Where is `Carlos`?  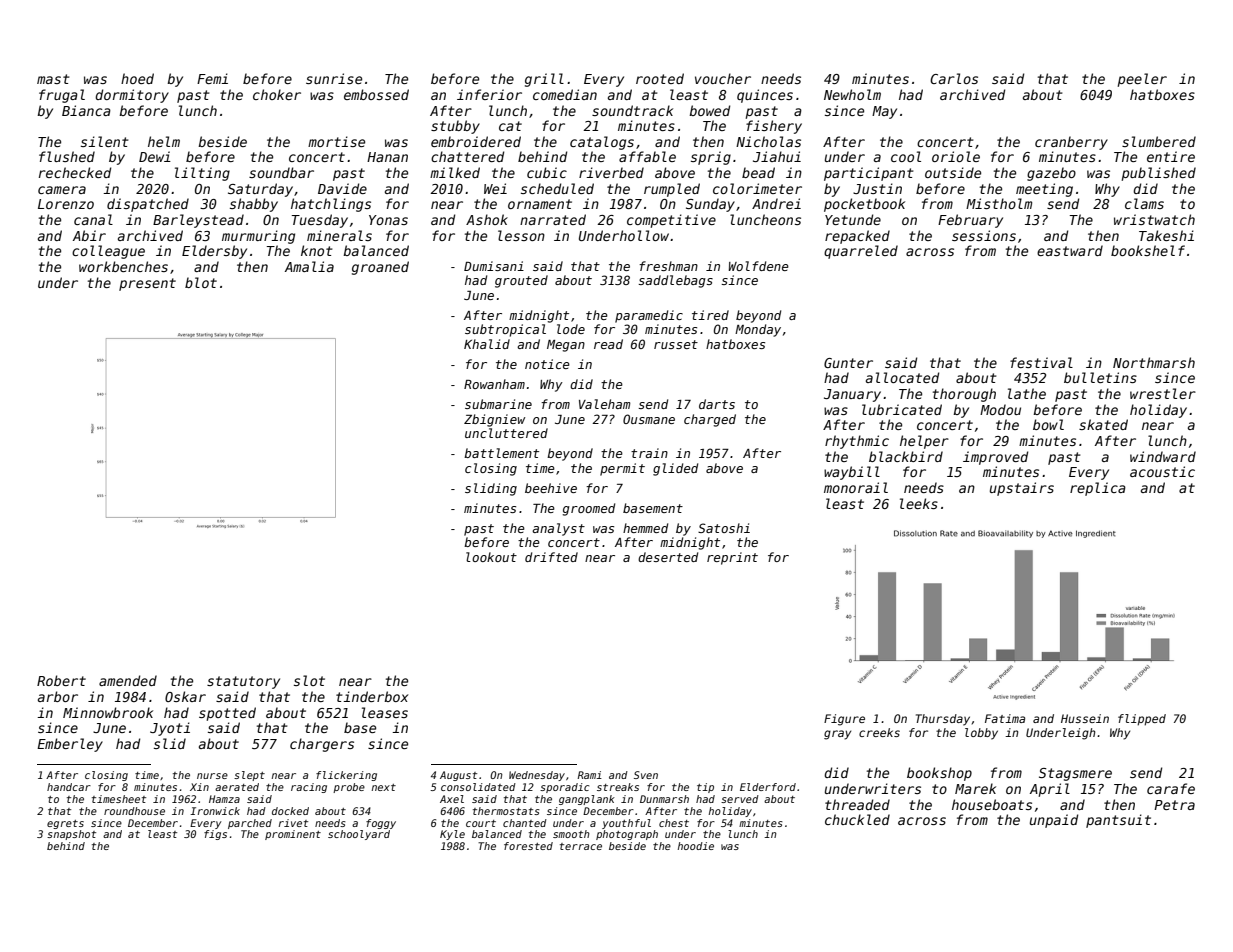
Carlos is located at coordinates (954, 78).
